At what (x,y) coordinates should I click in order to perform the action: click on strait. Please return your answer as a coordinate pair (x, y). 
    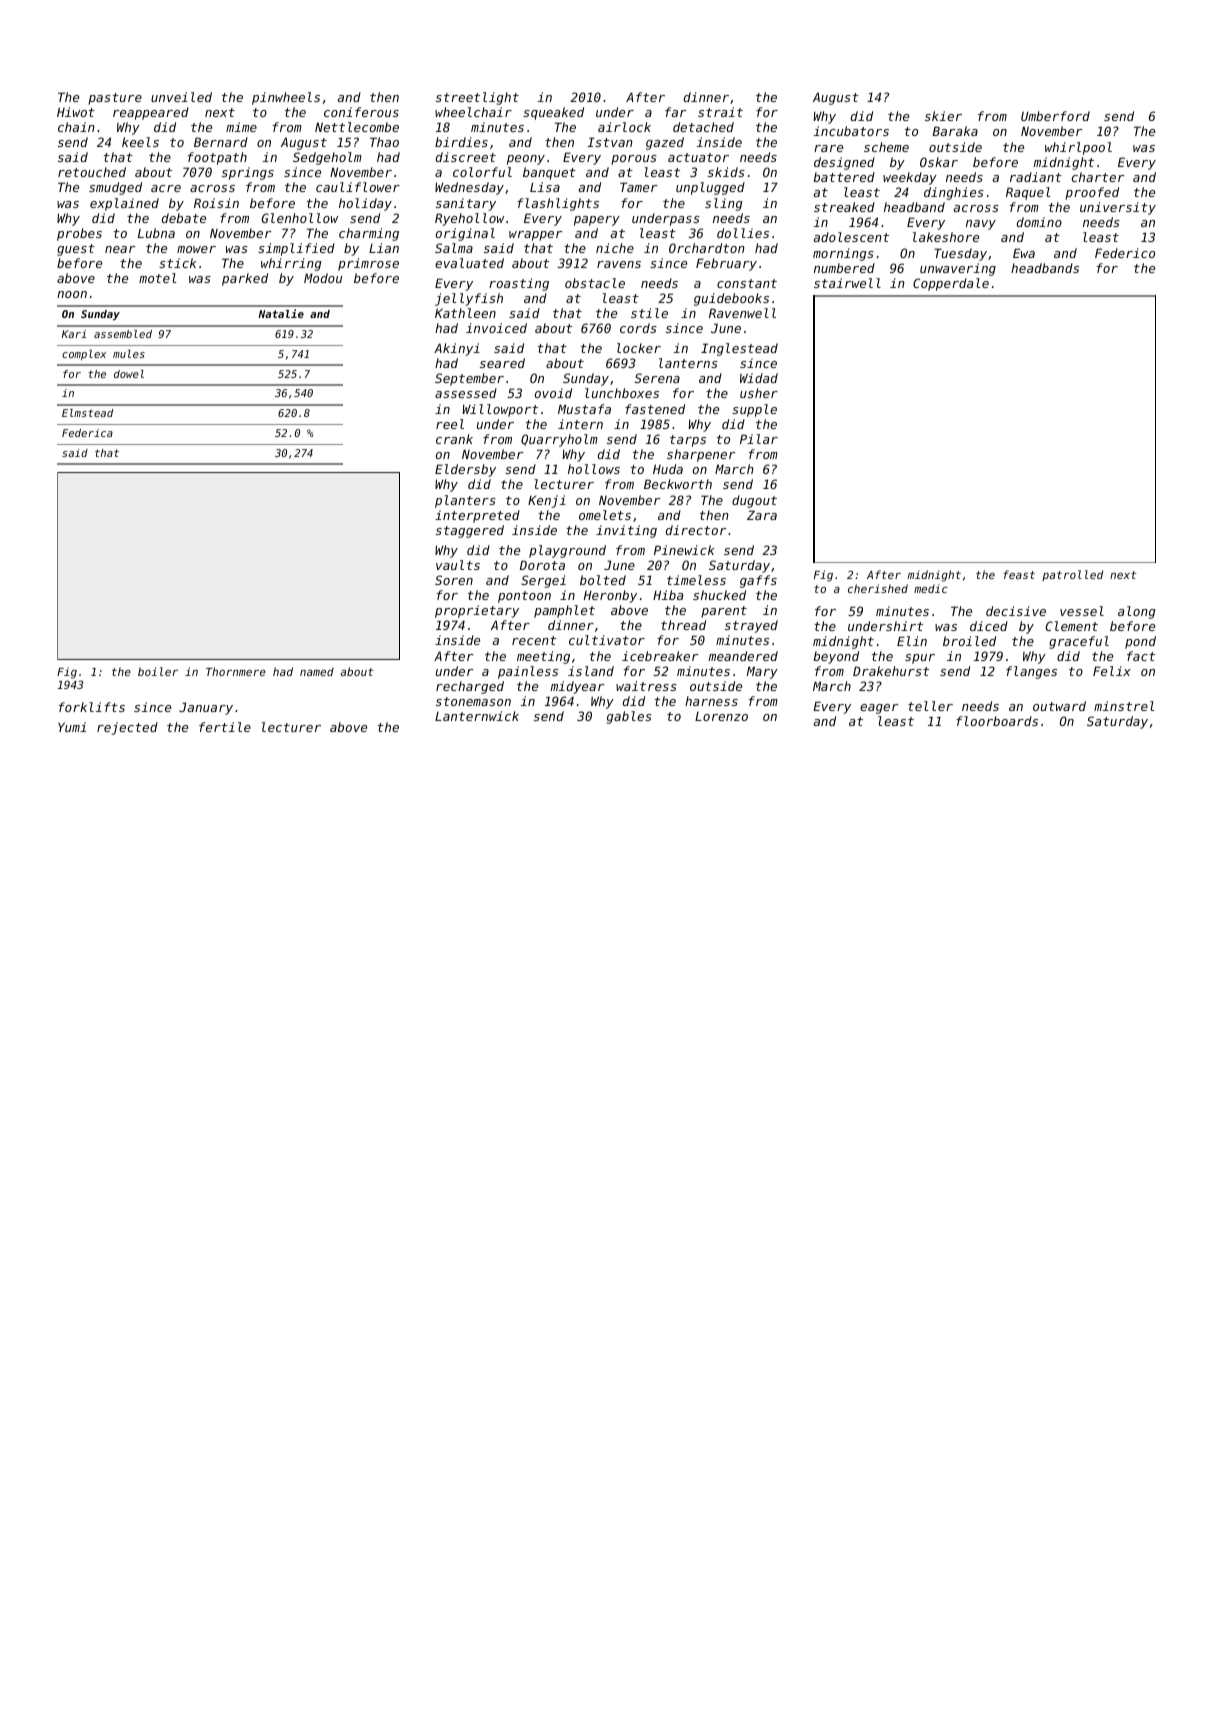
    Looking at the image, I should click on (720, 112).
